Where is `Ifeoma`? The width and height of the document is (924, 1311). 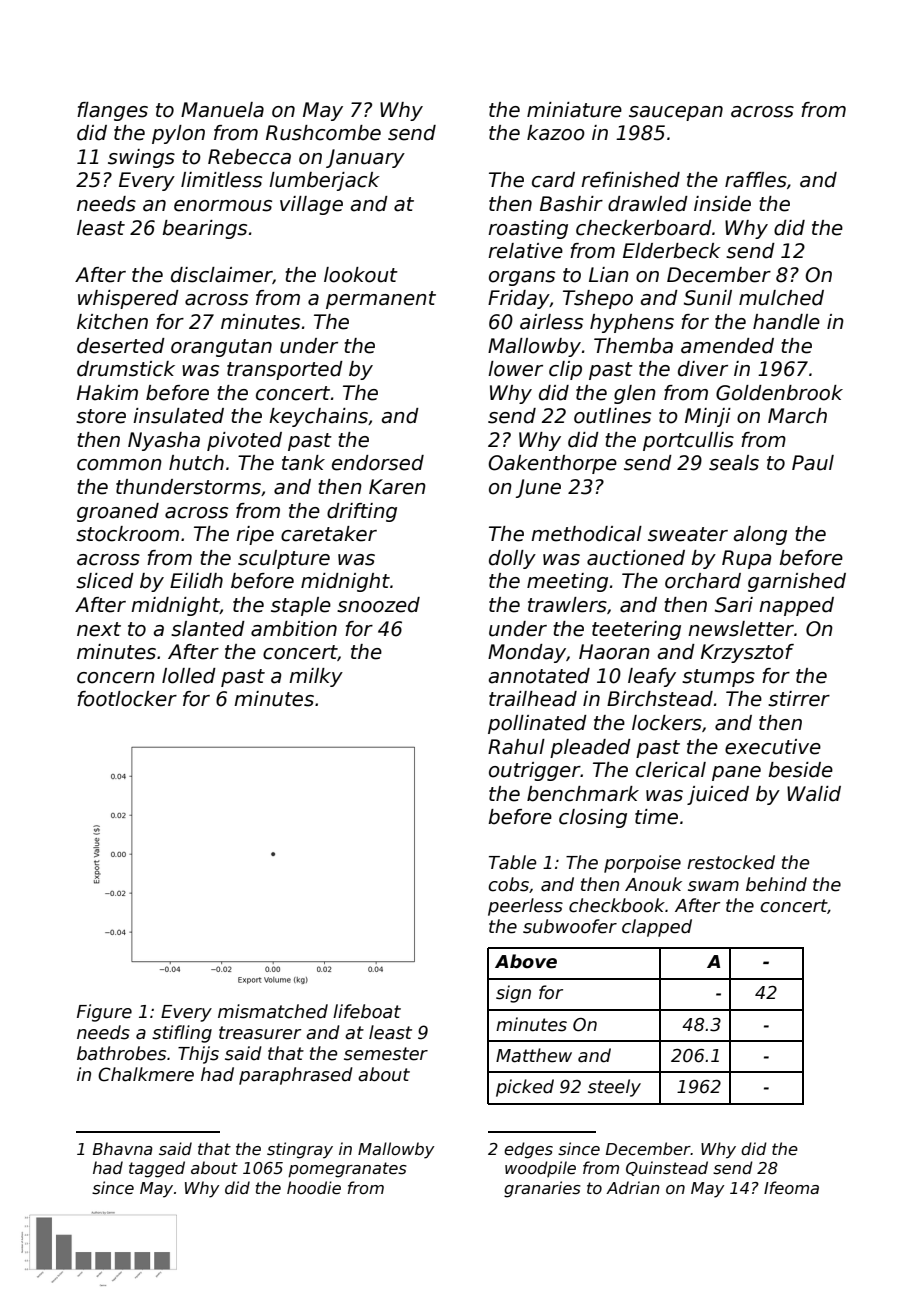
Ifeoma is located at coordinates (791, 1187).
